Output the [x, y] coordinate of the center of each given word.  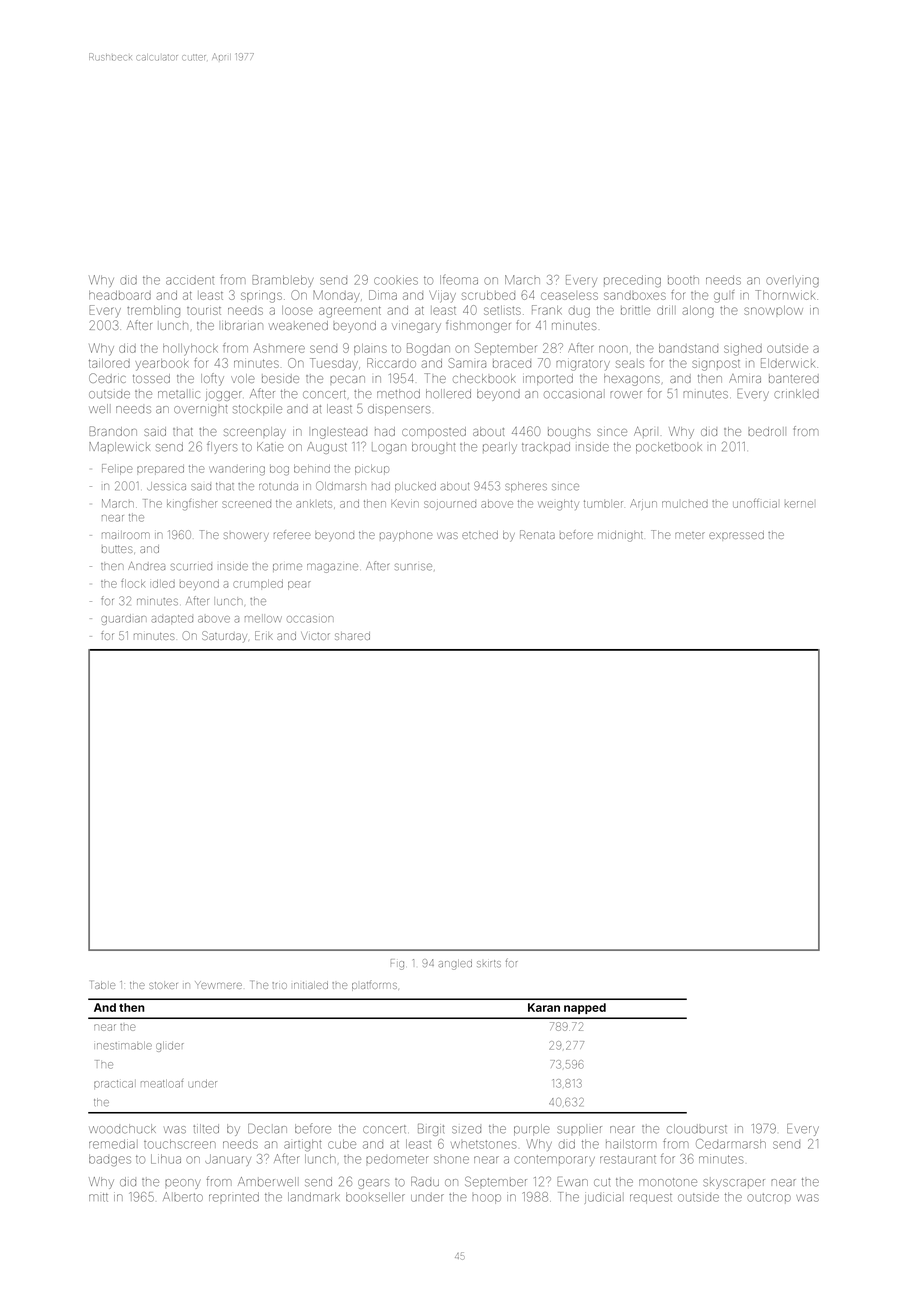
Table [103, 985]
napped [585, 1008]
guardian [123, 619]
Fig [397, 964]
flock [133, 583]
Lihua [166, 1159]
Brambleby [283, 281]
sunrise [413, 567]
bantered [794, 378]
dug [579, 312]
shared [352, 636]
